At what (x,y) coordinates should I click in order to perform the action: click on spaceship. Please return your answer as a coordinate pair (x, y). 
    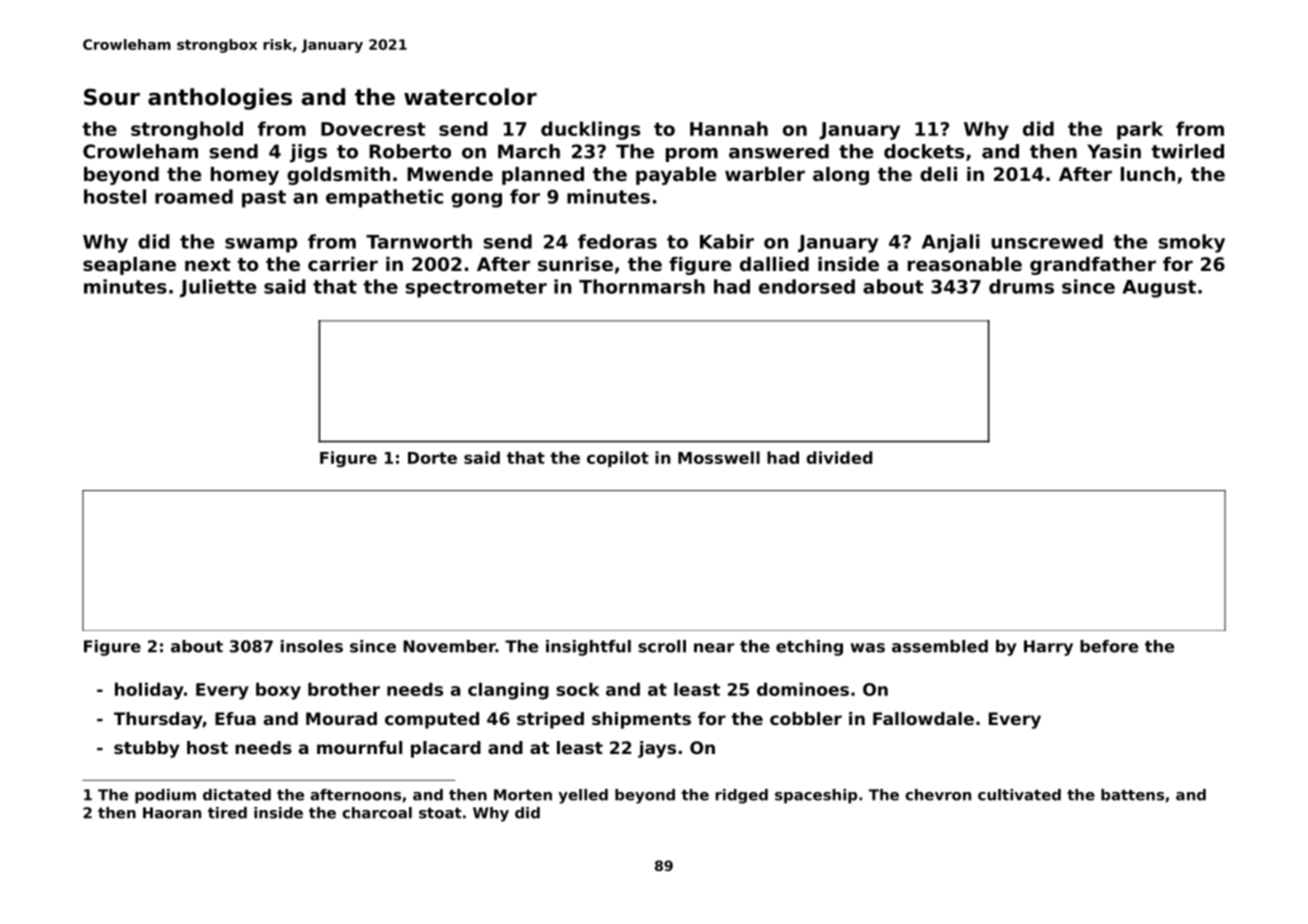
    Looking at the image, I should click on (816, 796).
